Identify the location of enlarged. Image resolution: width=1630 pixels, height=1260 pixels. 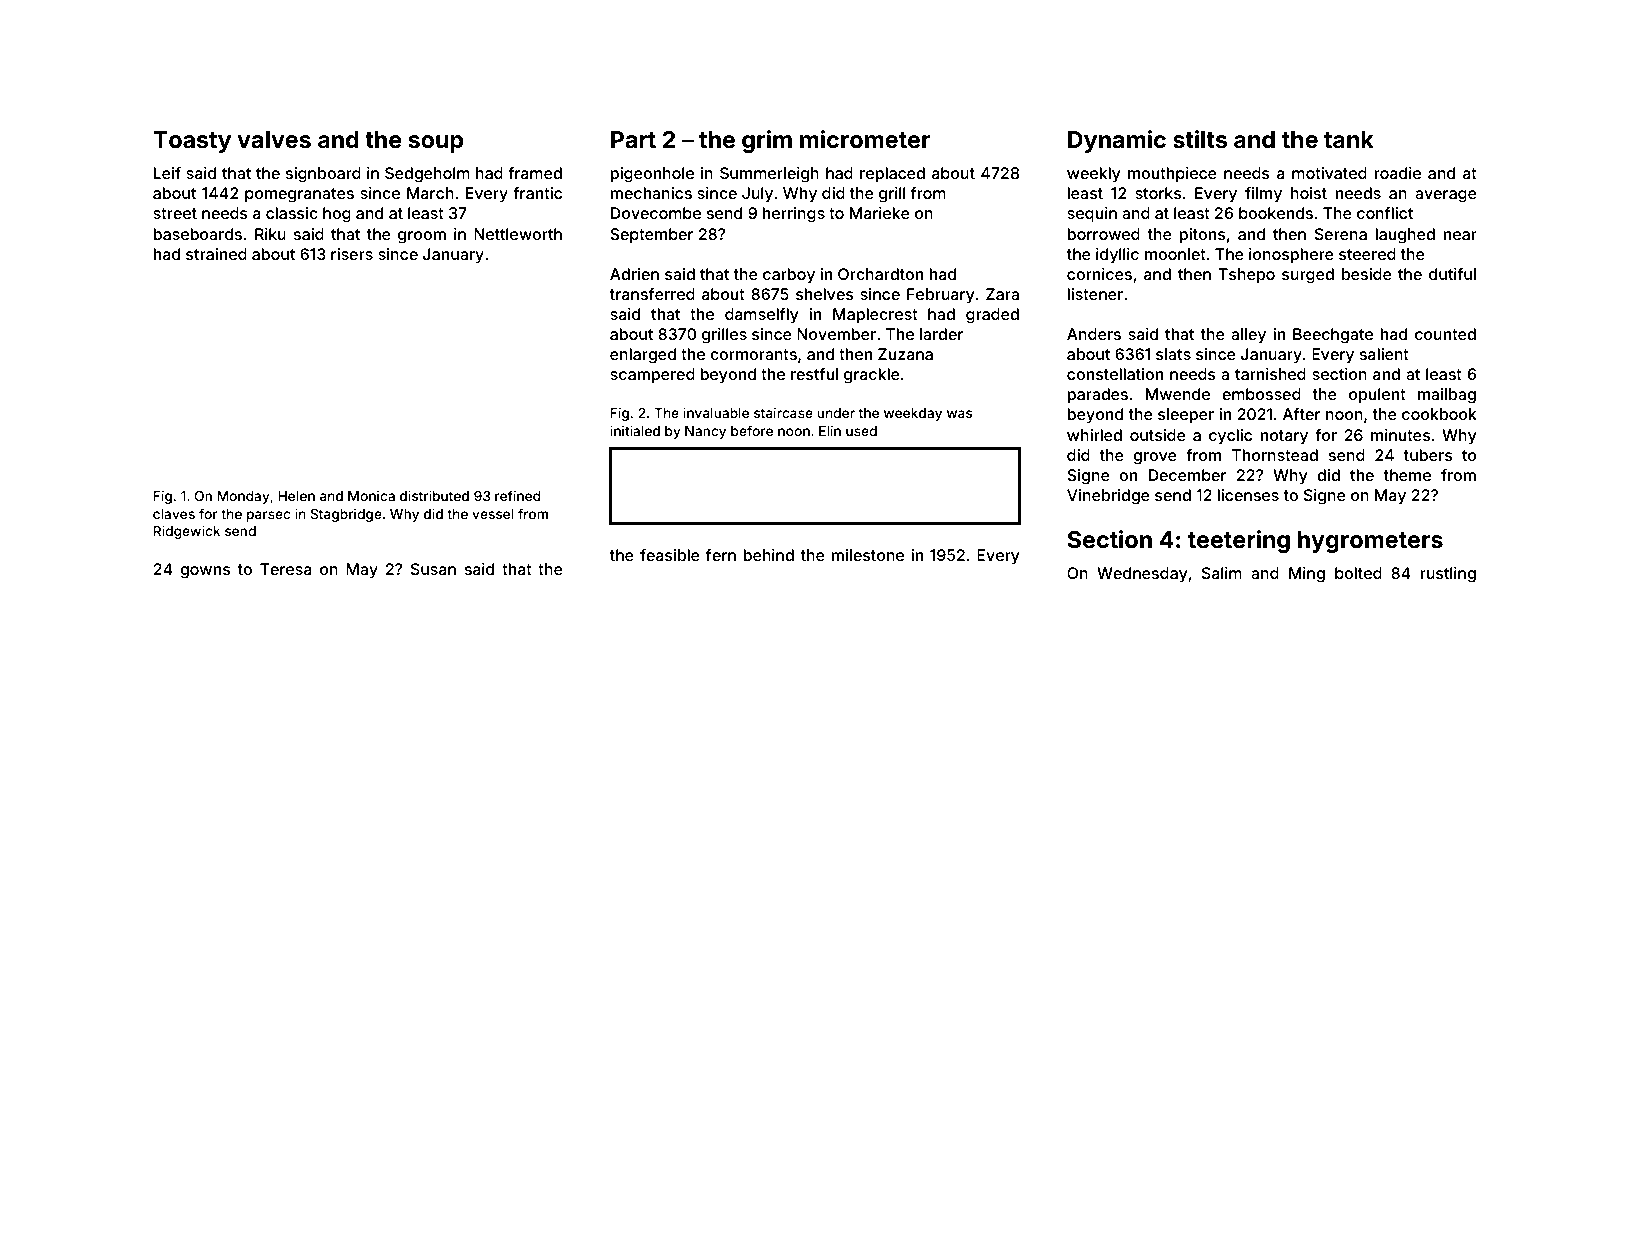
(643, 356).
